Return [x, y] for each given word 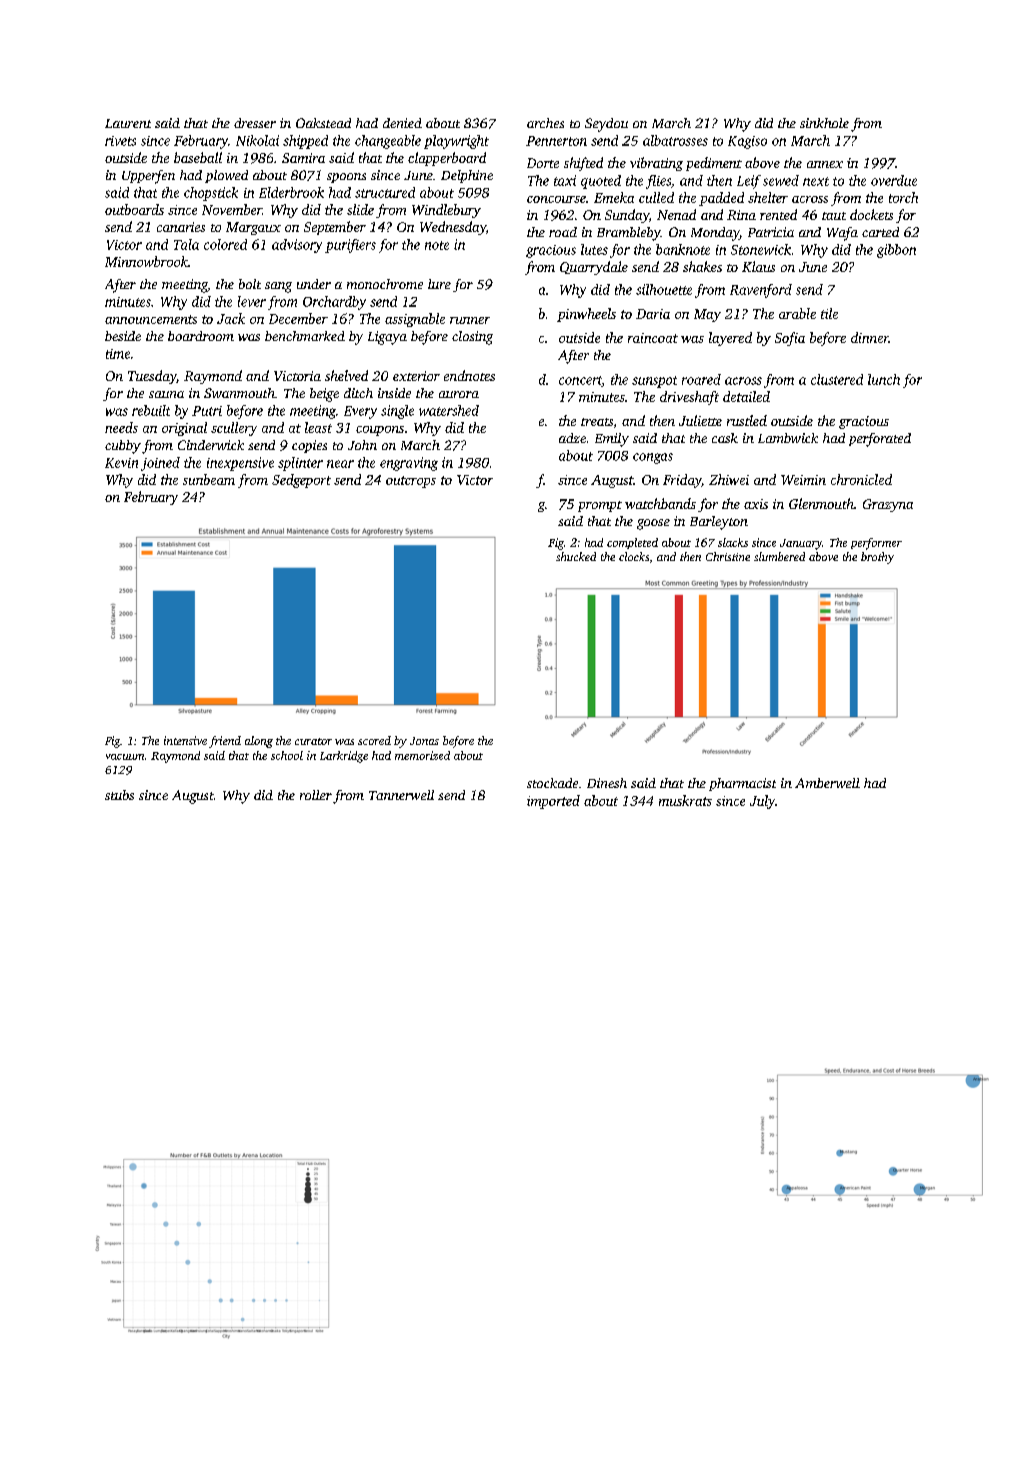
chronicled [861, 479]
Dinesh [607, 783]
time [118, 354]
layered [730, 339]
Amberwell [827, 783]
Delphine [467, 176]
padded [721, 199]
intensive [185, 740]
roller [316, 795]
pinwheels [586, 315]
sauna [166, 394]
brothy [877, 558]
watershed [449, 410]
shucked [576, 556]
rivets [120, 141]
